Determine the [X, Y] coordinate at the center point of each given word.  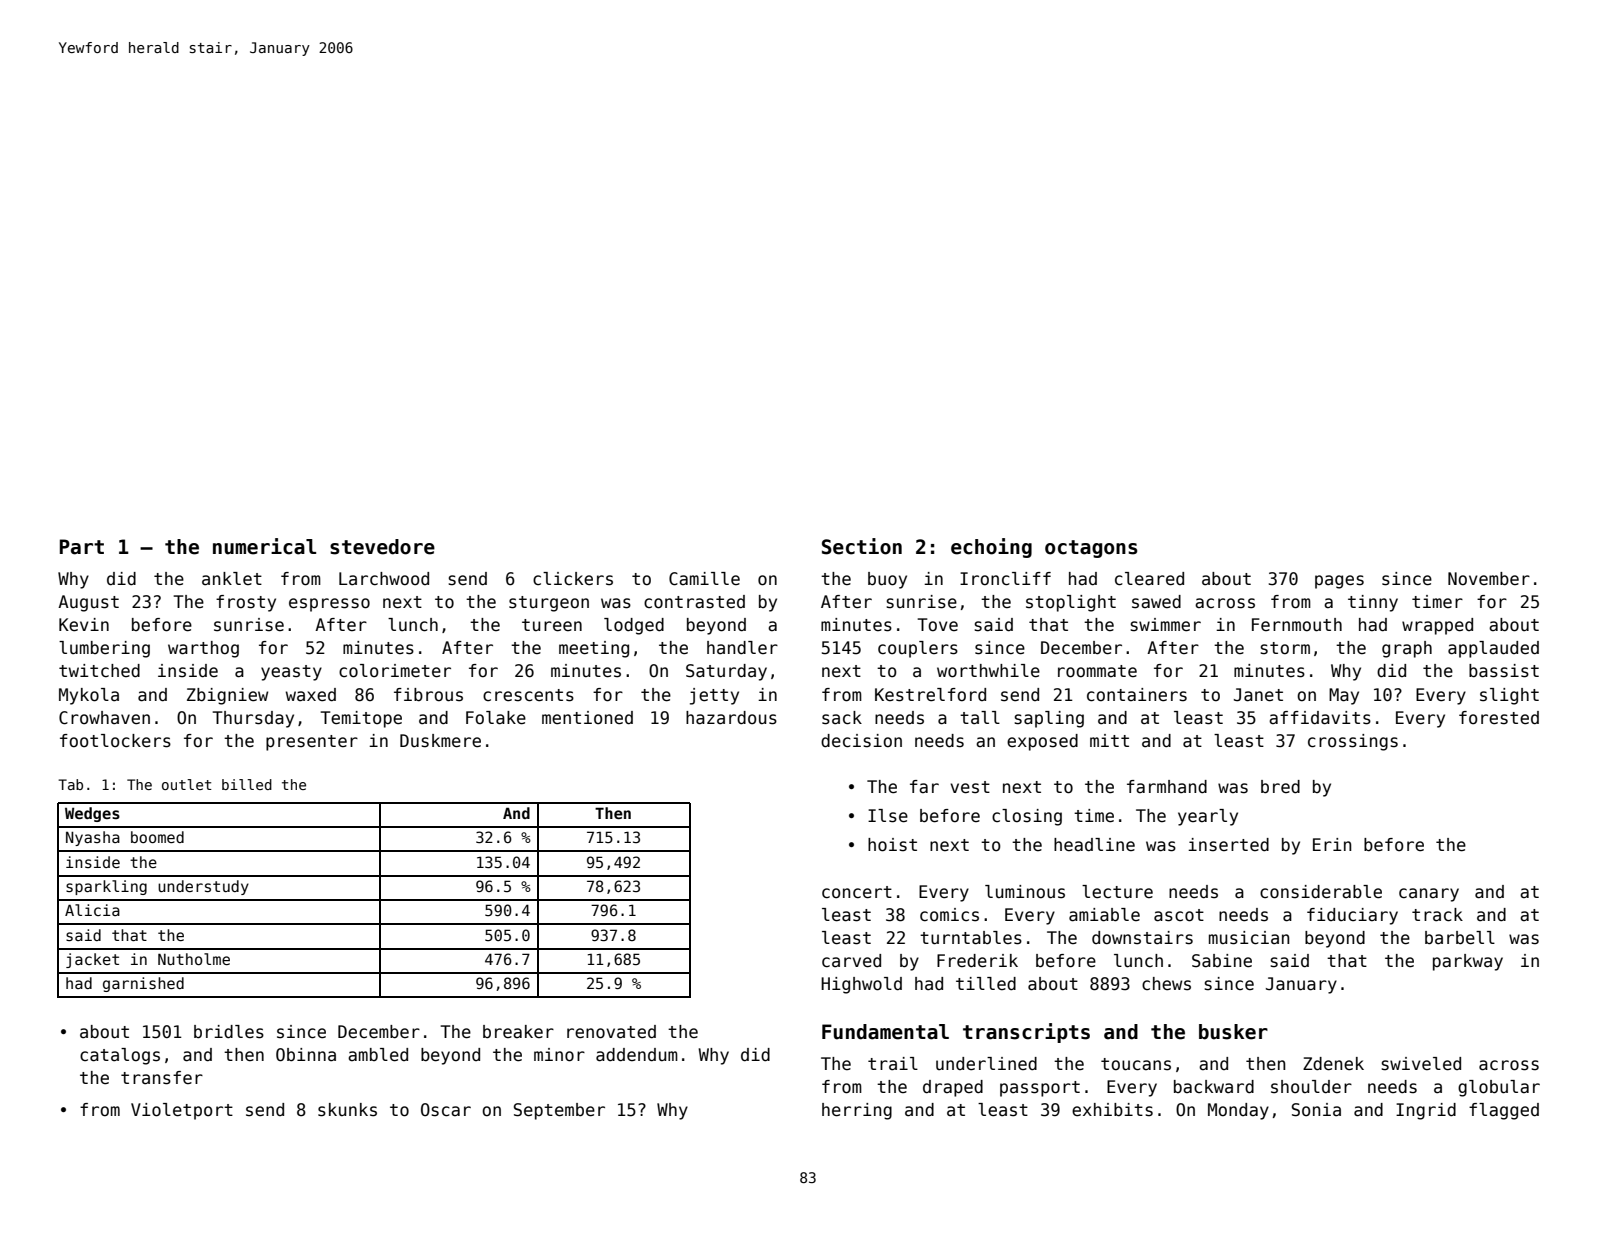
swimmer [1165, 625]
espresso [329, 605]
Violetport [182, 1111]
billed [247, 784]
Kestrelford [930, 695]
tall [980, 718]
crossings [1353, 742]
